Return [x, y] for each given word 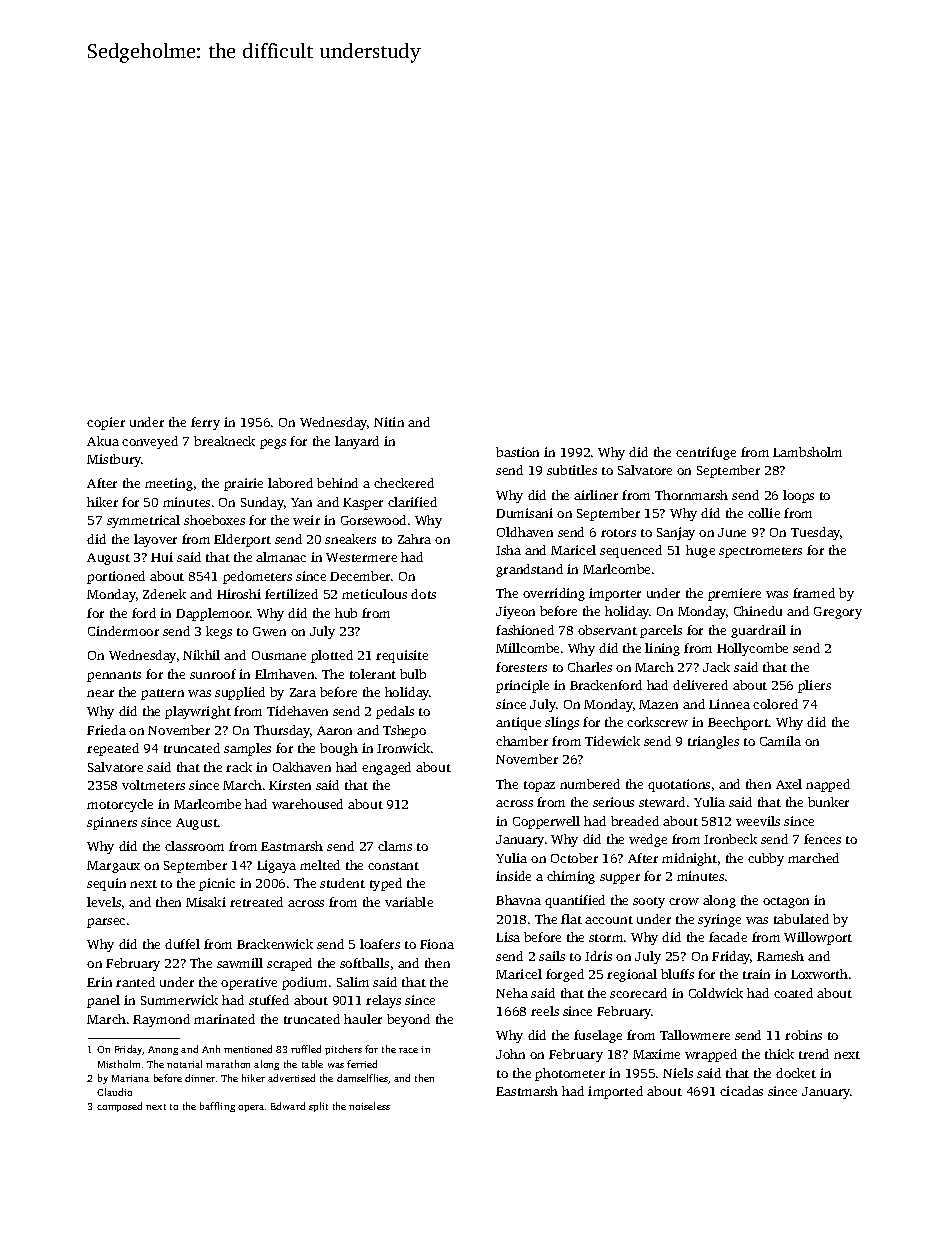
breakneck [224, 441]
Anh [211, 1049]
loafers [380, 944]
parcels [661, 631]
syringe [719, 920]
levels [104, 902]
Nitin [389, 422]
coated [793, 993]
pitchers [343, 1050]
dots [423, 594]
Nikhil [201, 655]
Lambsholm [807, 452]
